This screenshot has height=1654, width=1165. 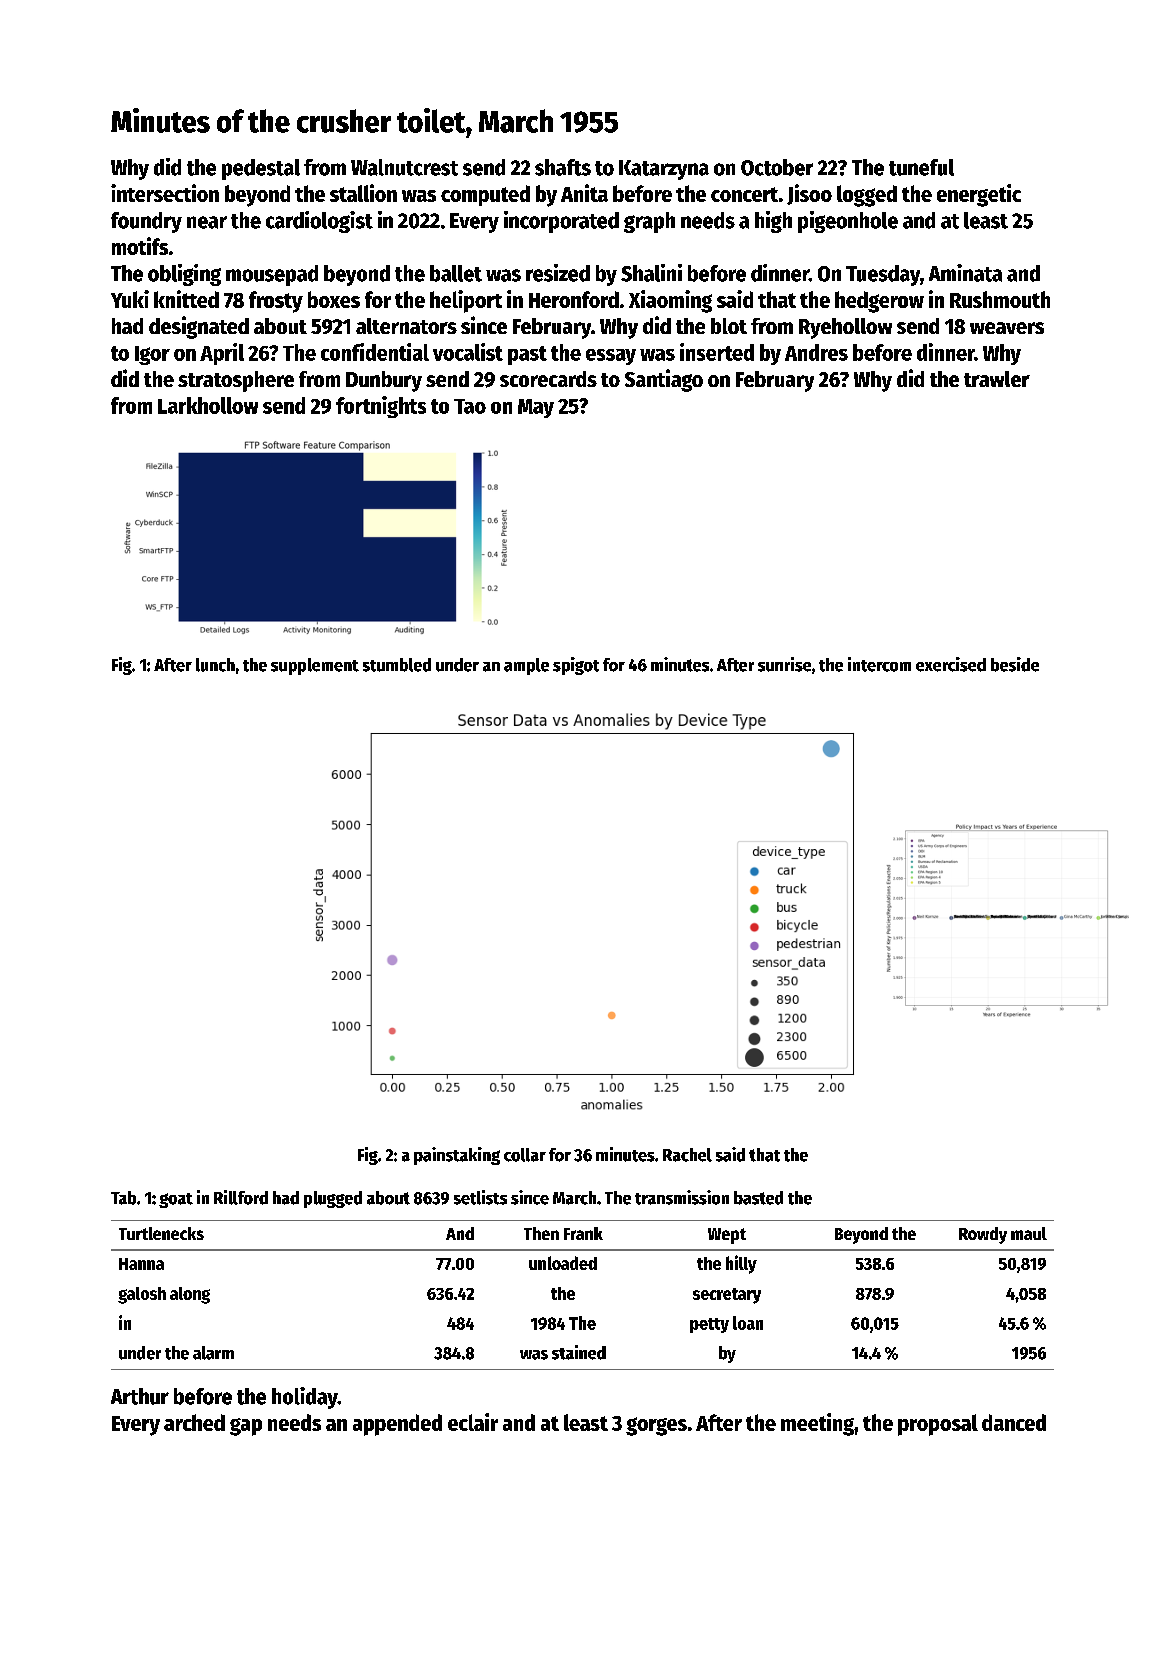 What do you see at coordinates (246, 1427) in the screenshot?
I see `gap` at bounding box center [246, 1427].
